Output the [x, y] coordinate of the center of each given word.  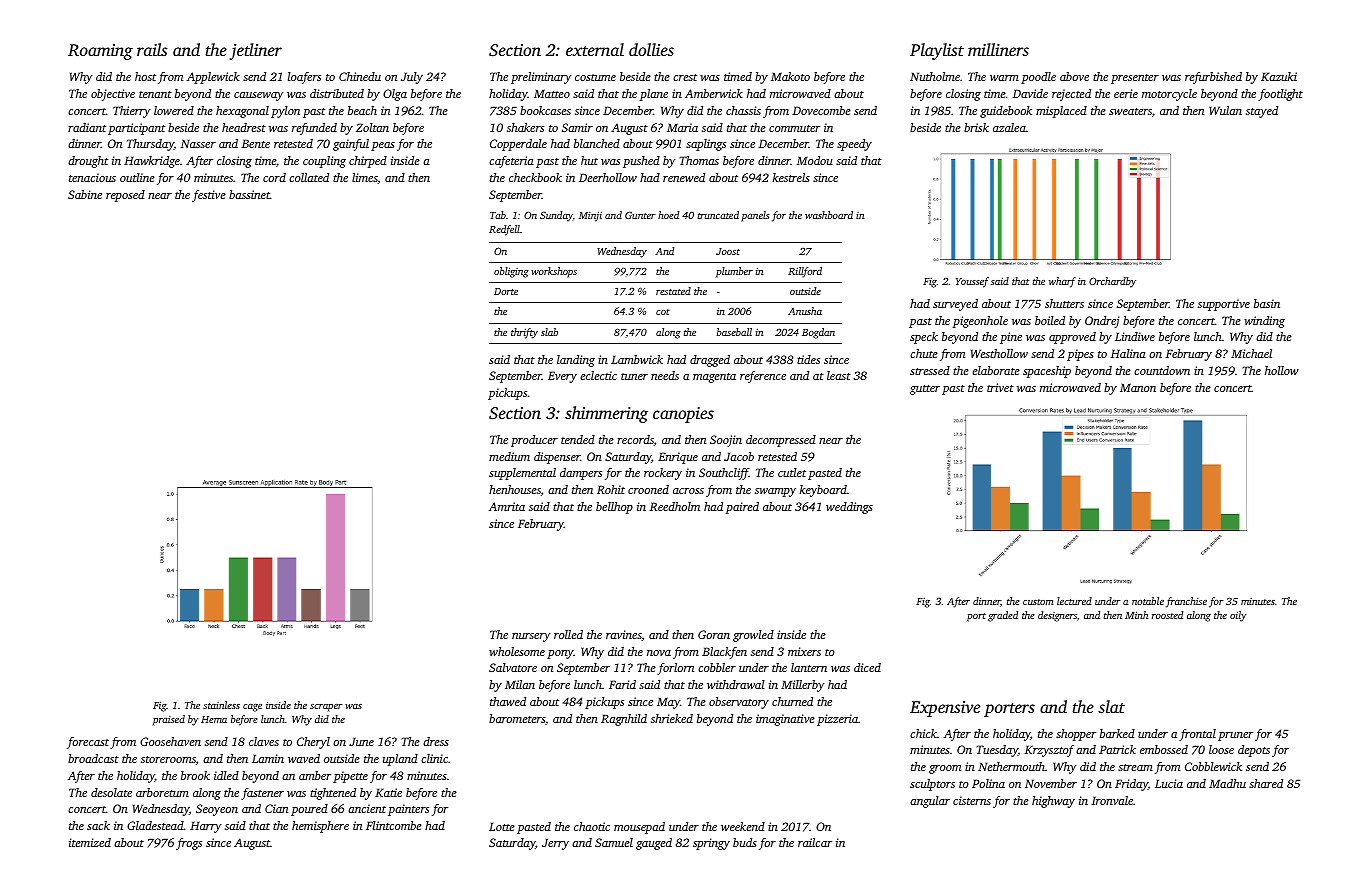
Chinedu [360, 76]
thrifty [524, 333]
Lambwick [637, 359]
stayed [1262, 112]
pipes [1080, 355]
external [595, 49]
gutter [925, 390]
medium [509, 456]
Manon [1138, 387]
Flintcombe [394, 825]
